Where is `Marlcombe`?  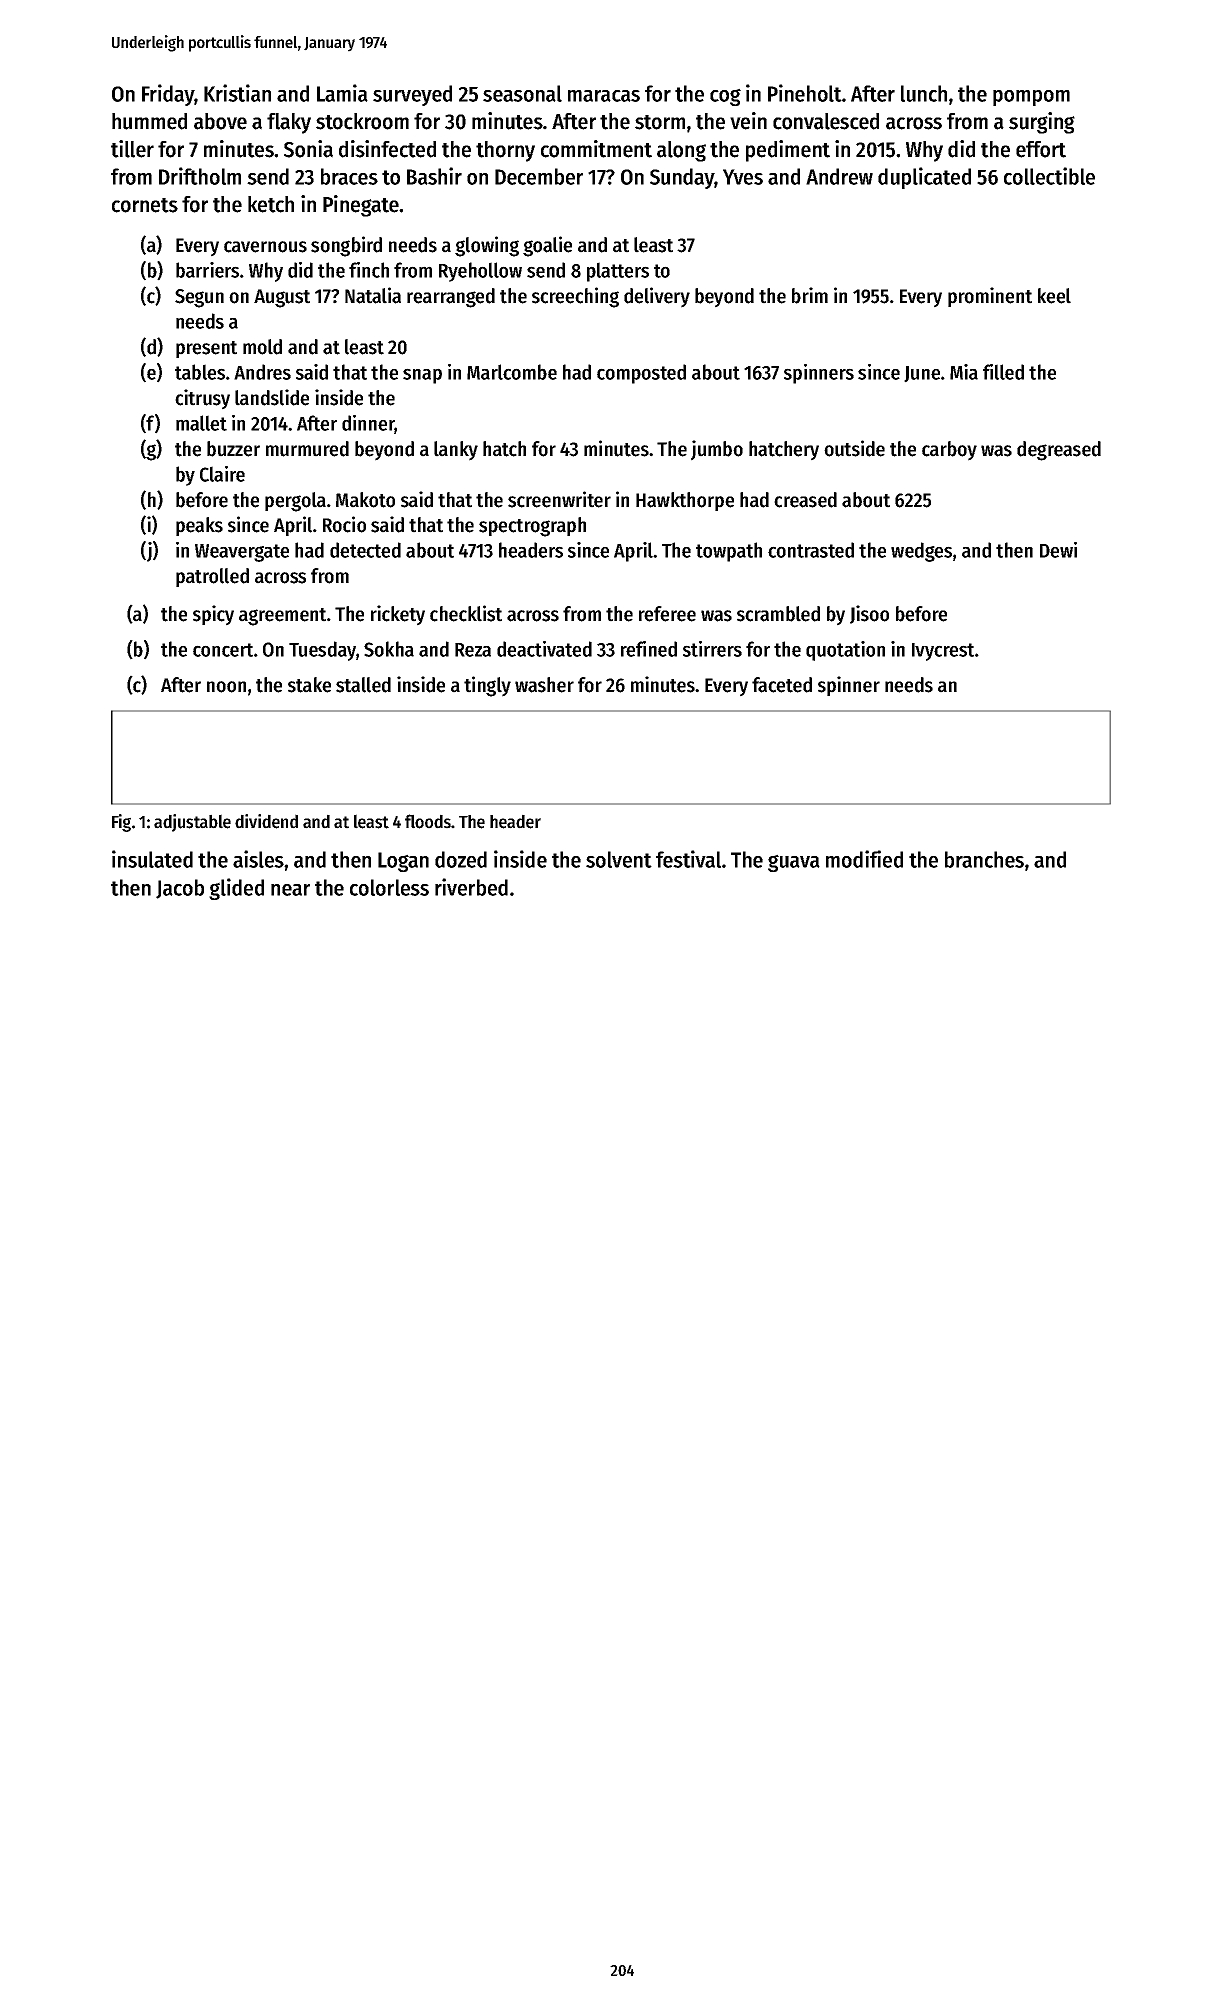 Marlcombe is located at coordinates (512, 372).
